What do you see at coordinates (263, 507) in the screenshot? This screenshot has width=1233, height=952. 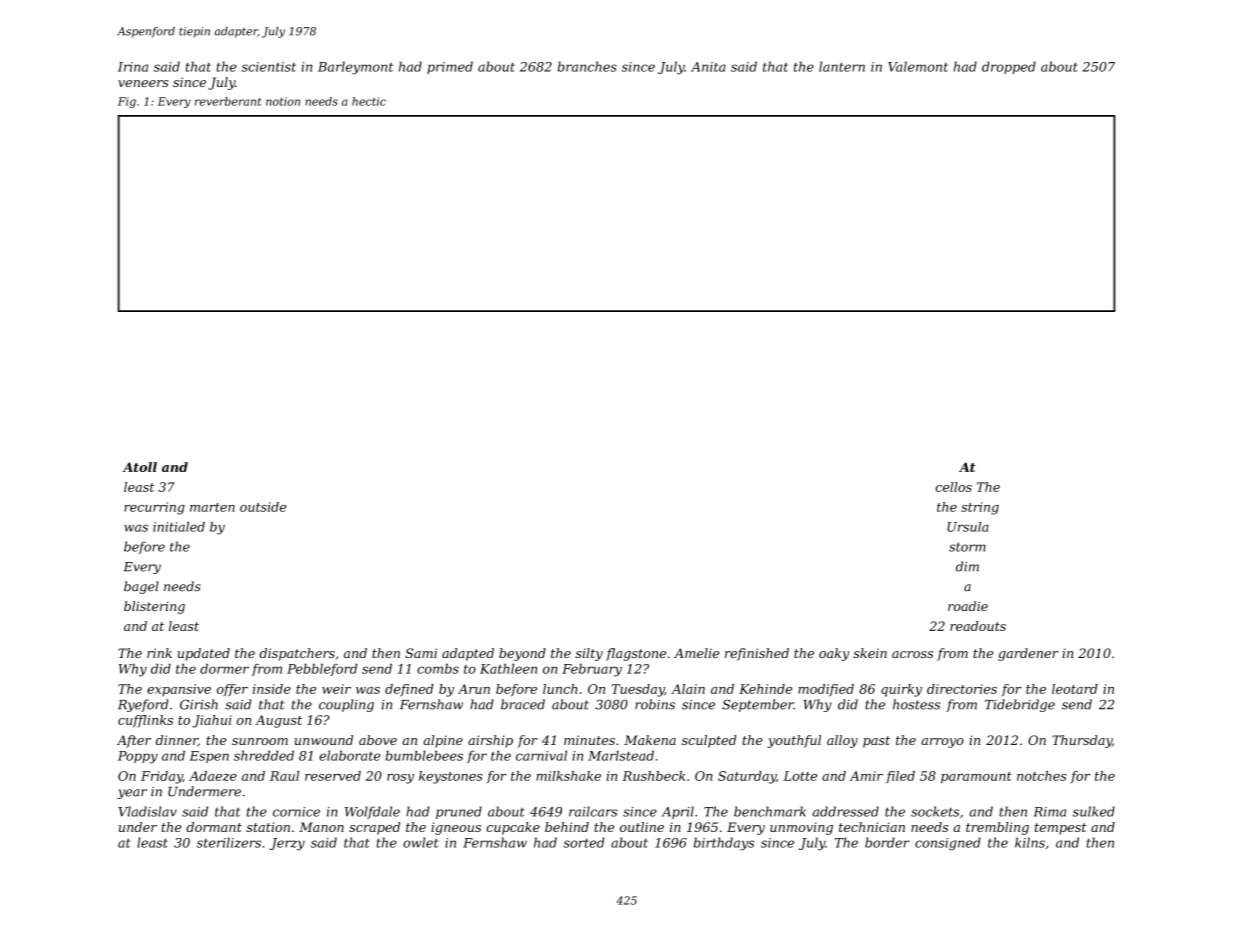 I see `outside` at bounding box center [263, 507].
